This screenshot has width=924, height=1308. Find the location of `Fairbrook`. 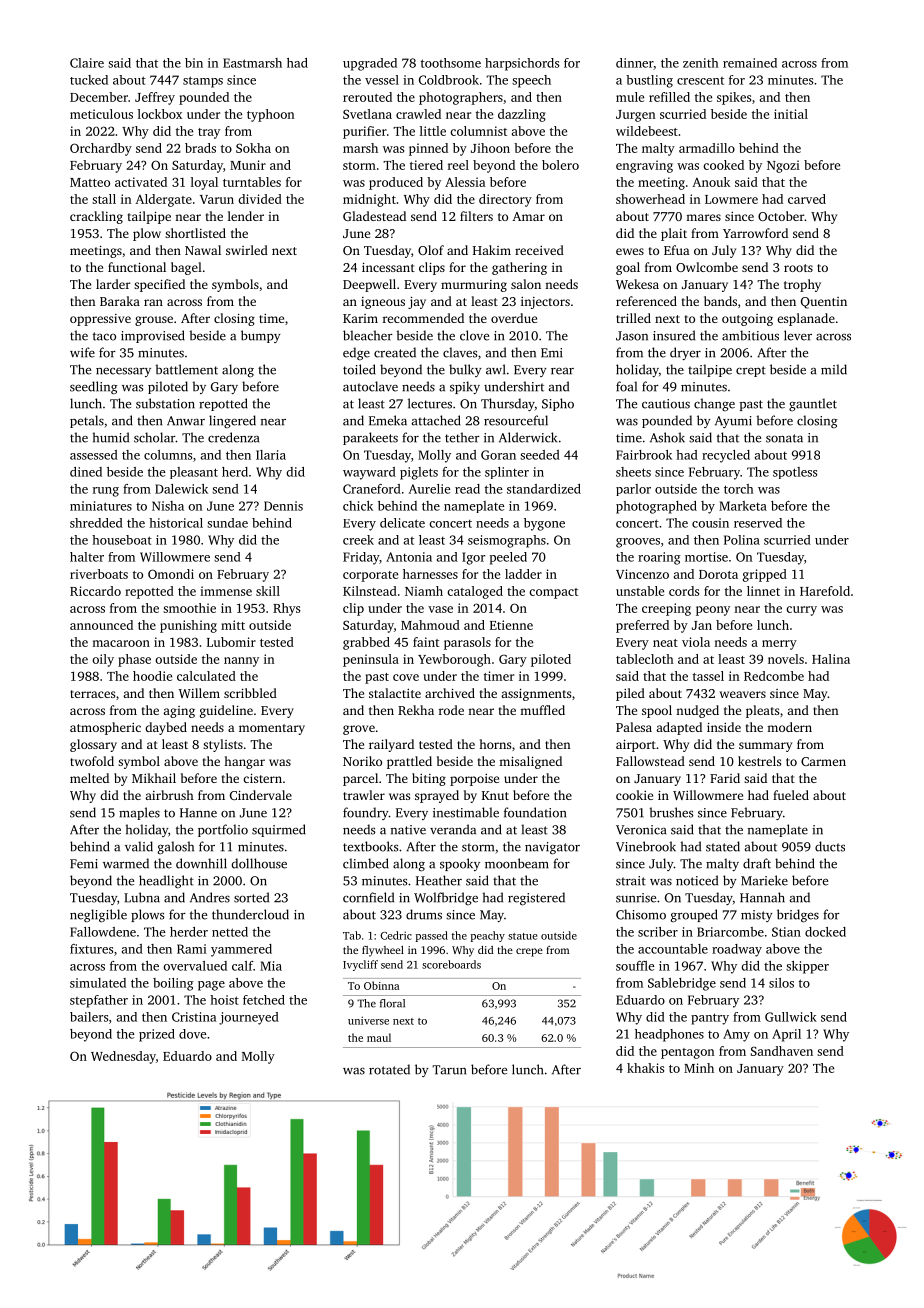

Fairbrook is located at coordinates (644, 455).
